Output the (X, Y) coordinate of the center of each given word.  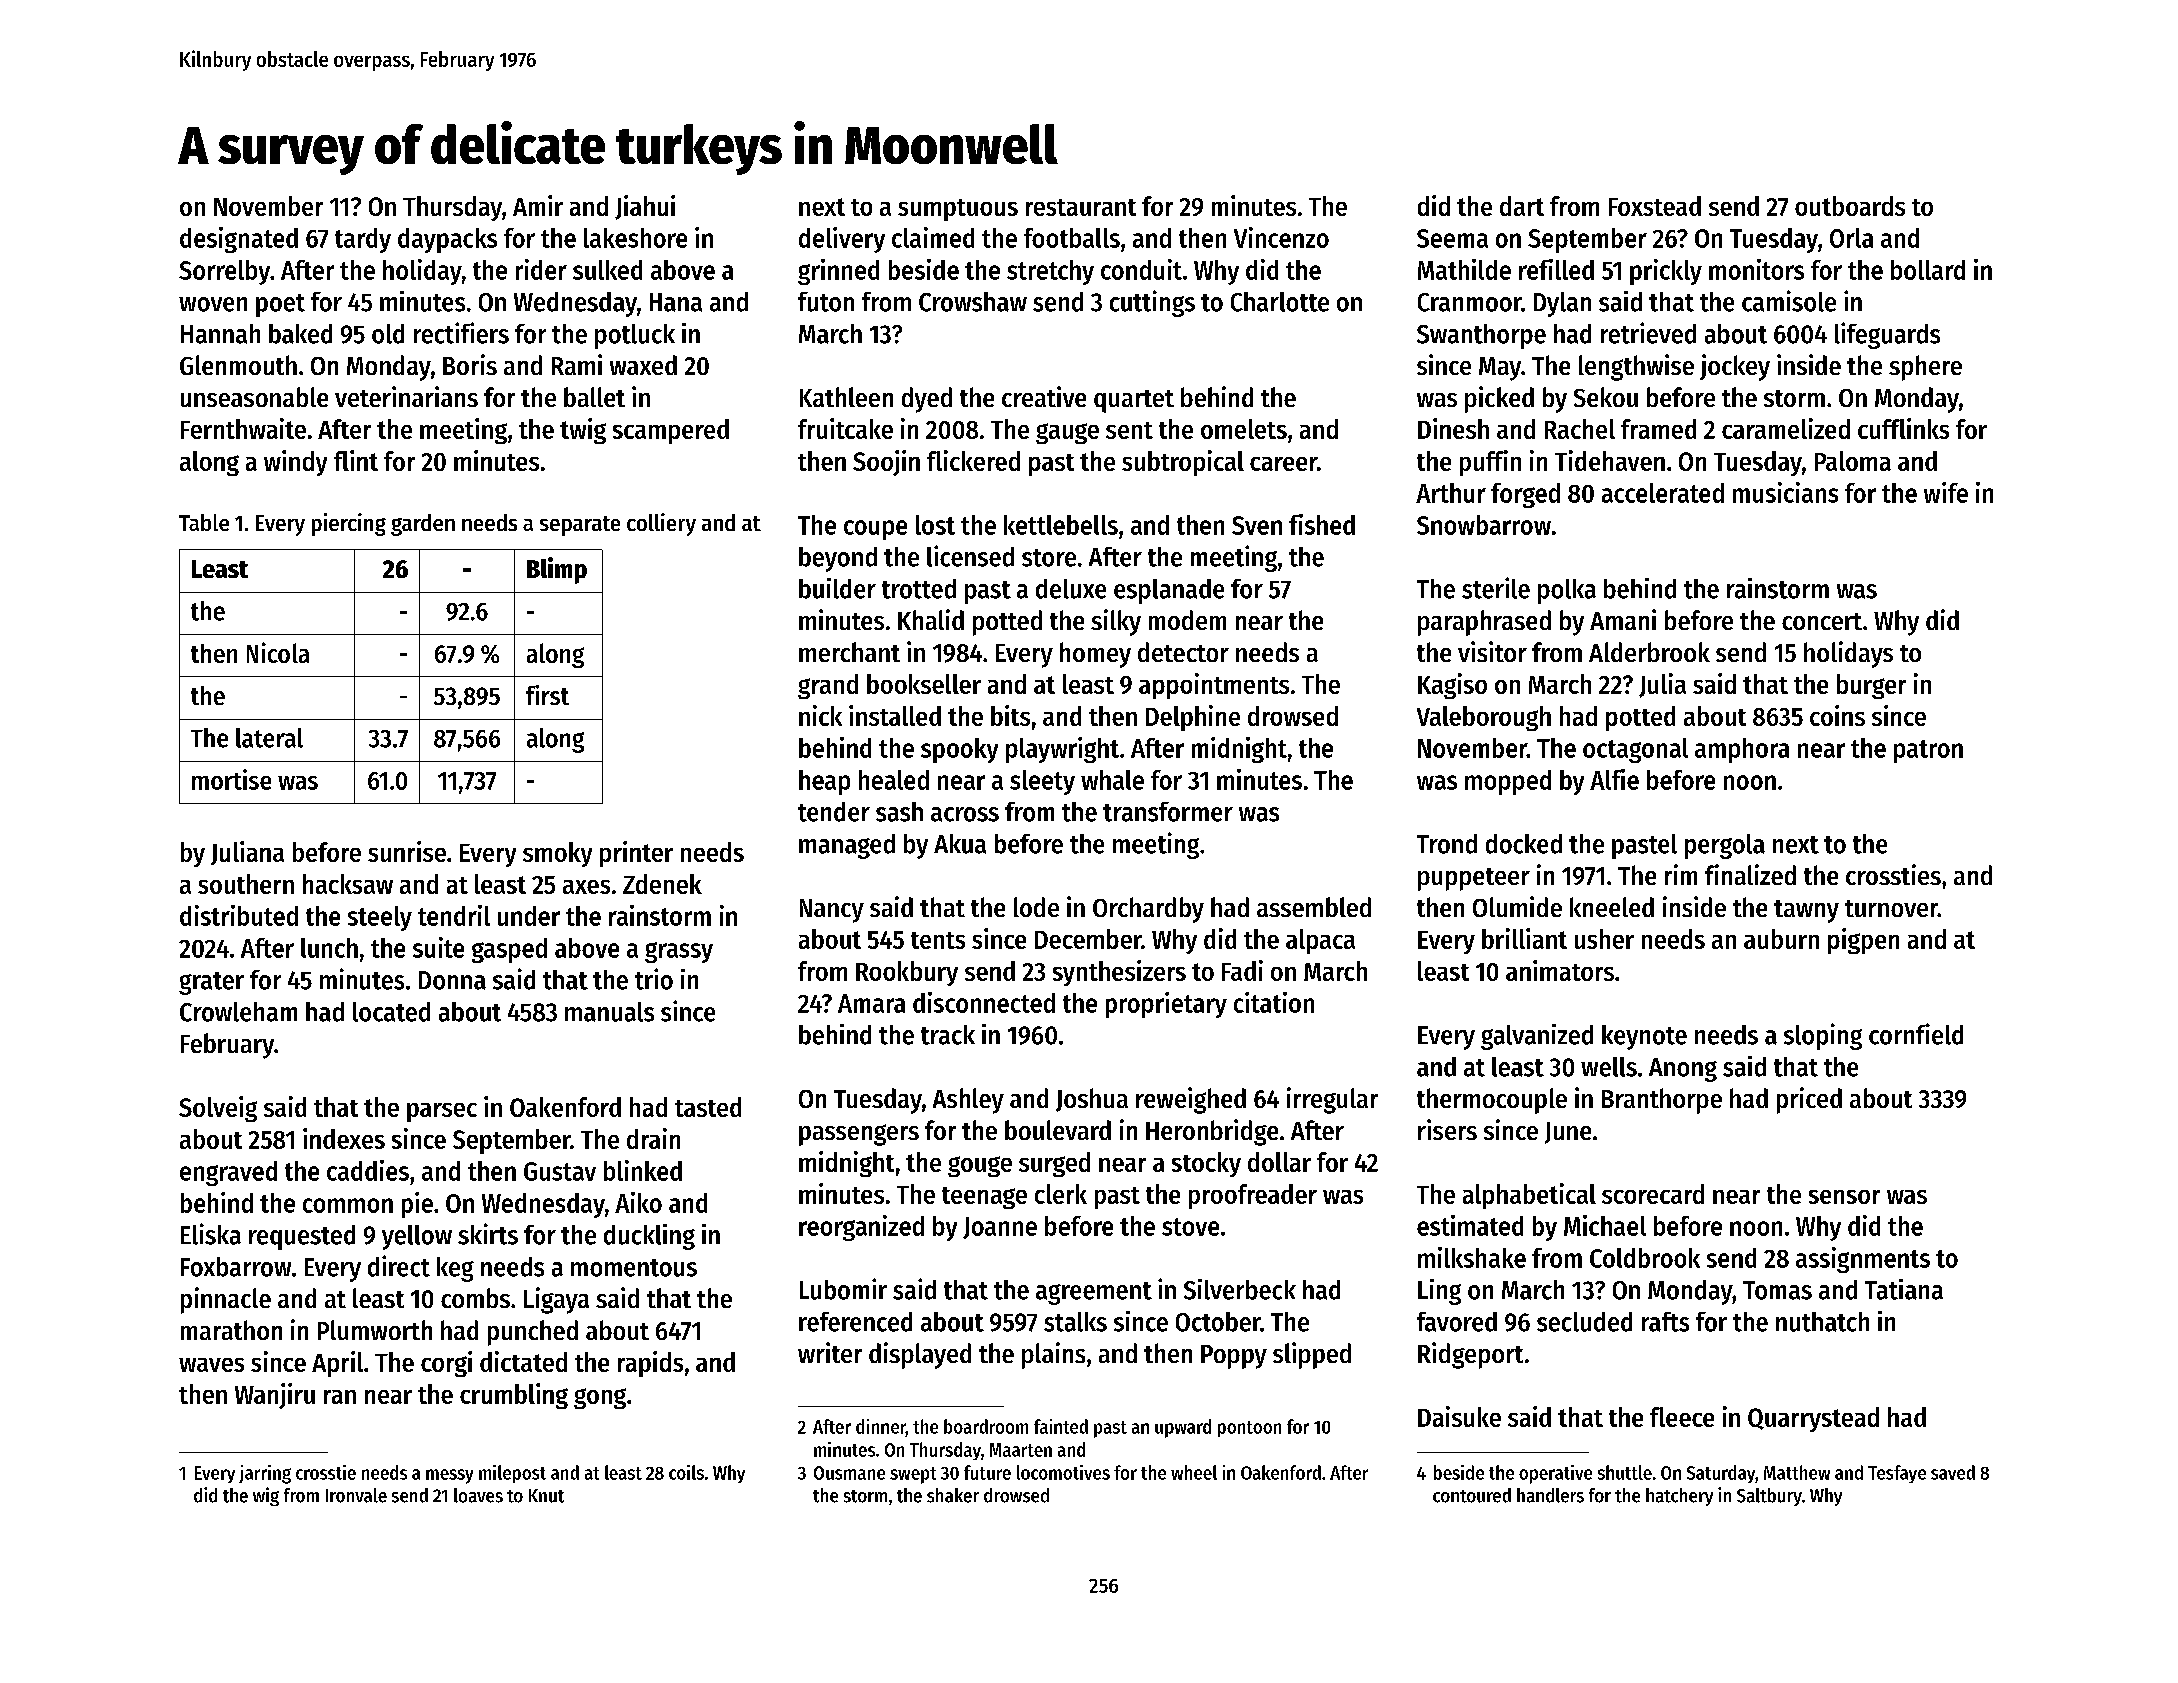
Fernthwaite (243, 428)
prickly (1666, 272)
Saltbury (1769, 1497)
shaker (953, 1495)
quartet (1134, 401)
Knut (546, 1496)
